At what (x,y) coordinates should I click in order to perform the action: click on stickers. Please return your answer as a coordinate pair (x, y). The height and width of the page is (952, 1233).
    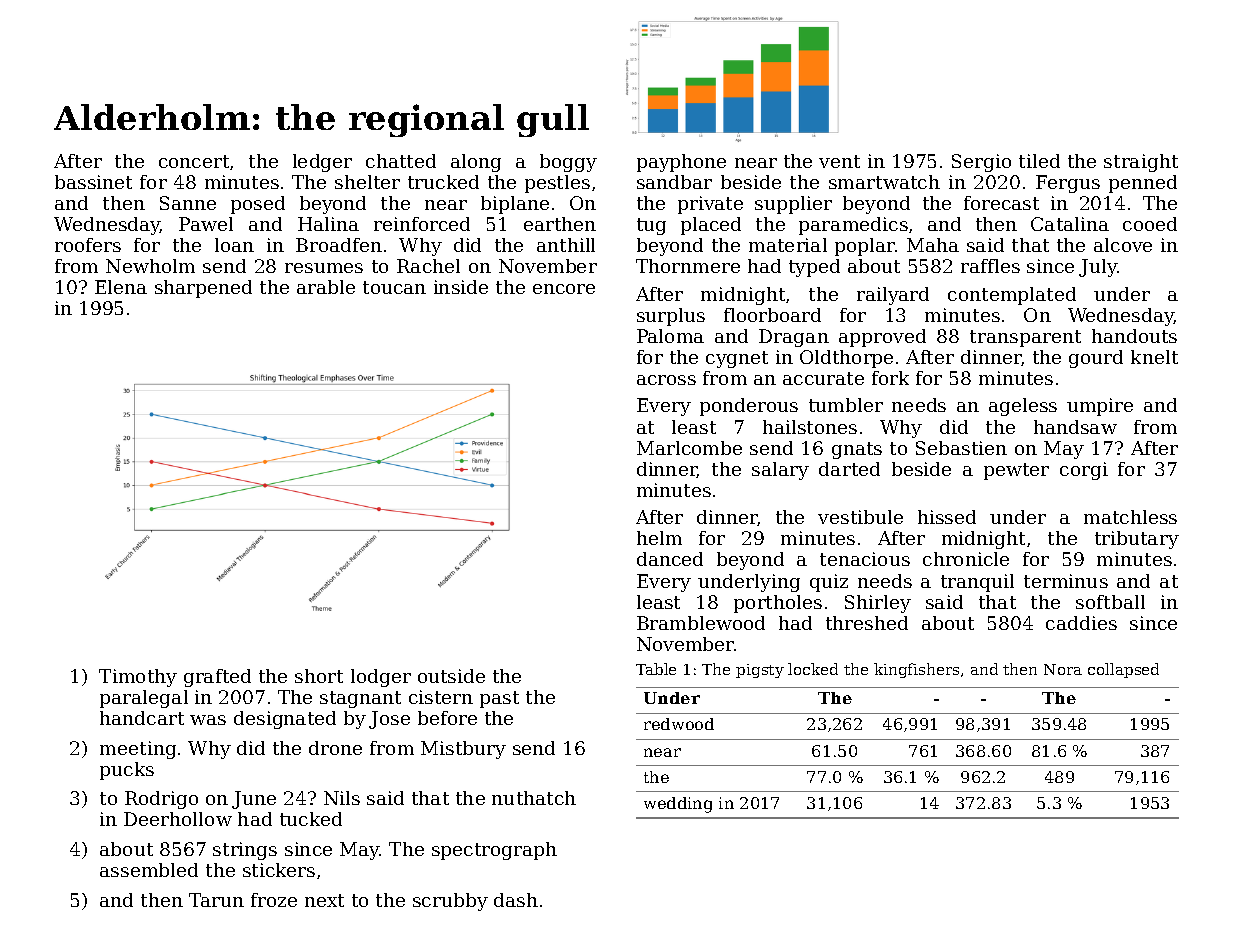
    Looking at the image, I should click on (279, 870).
